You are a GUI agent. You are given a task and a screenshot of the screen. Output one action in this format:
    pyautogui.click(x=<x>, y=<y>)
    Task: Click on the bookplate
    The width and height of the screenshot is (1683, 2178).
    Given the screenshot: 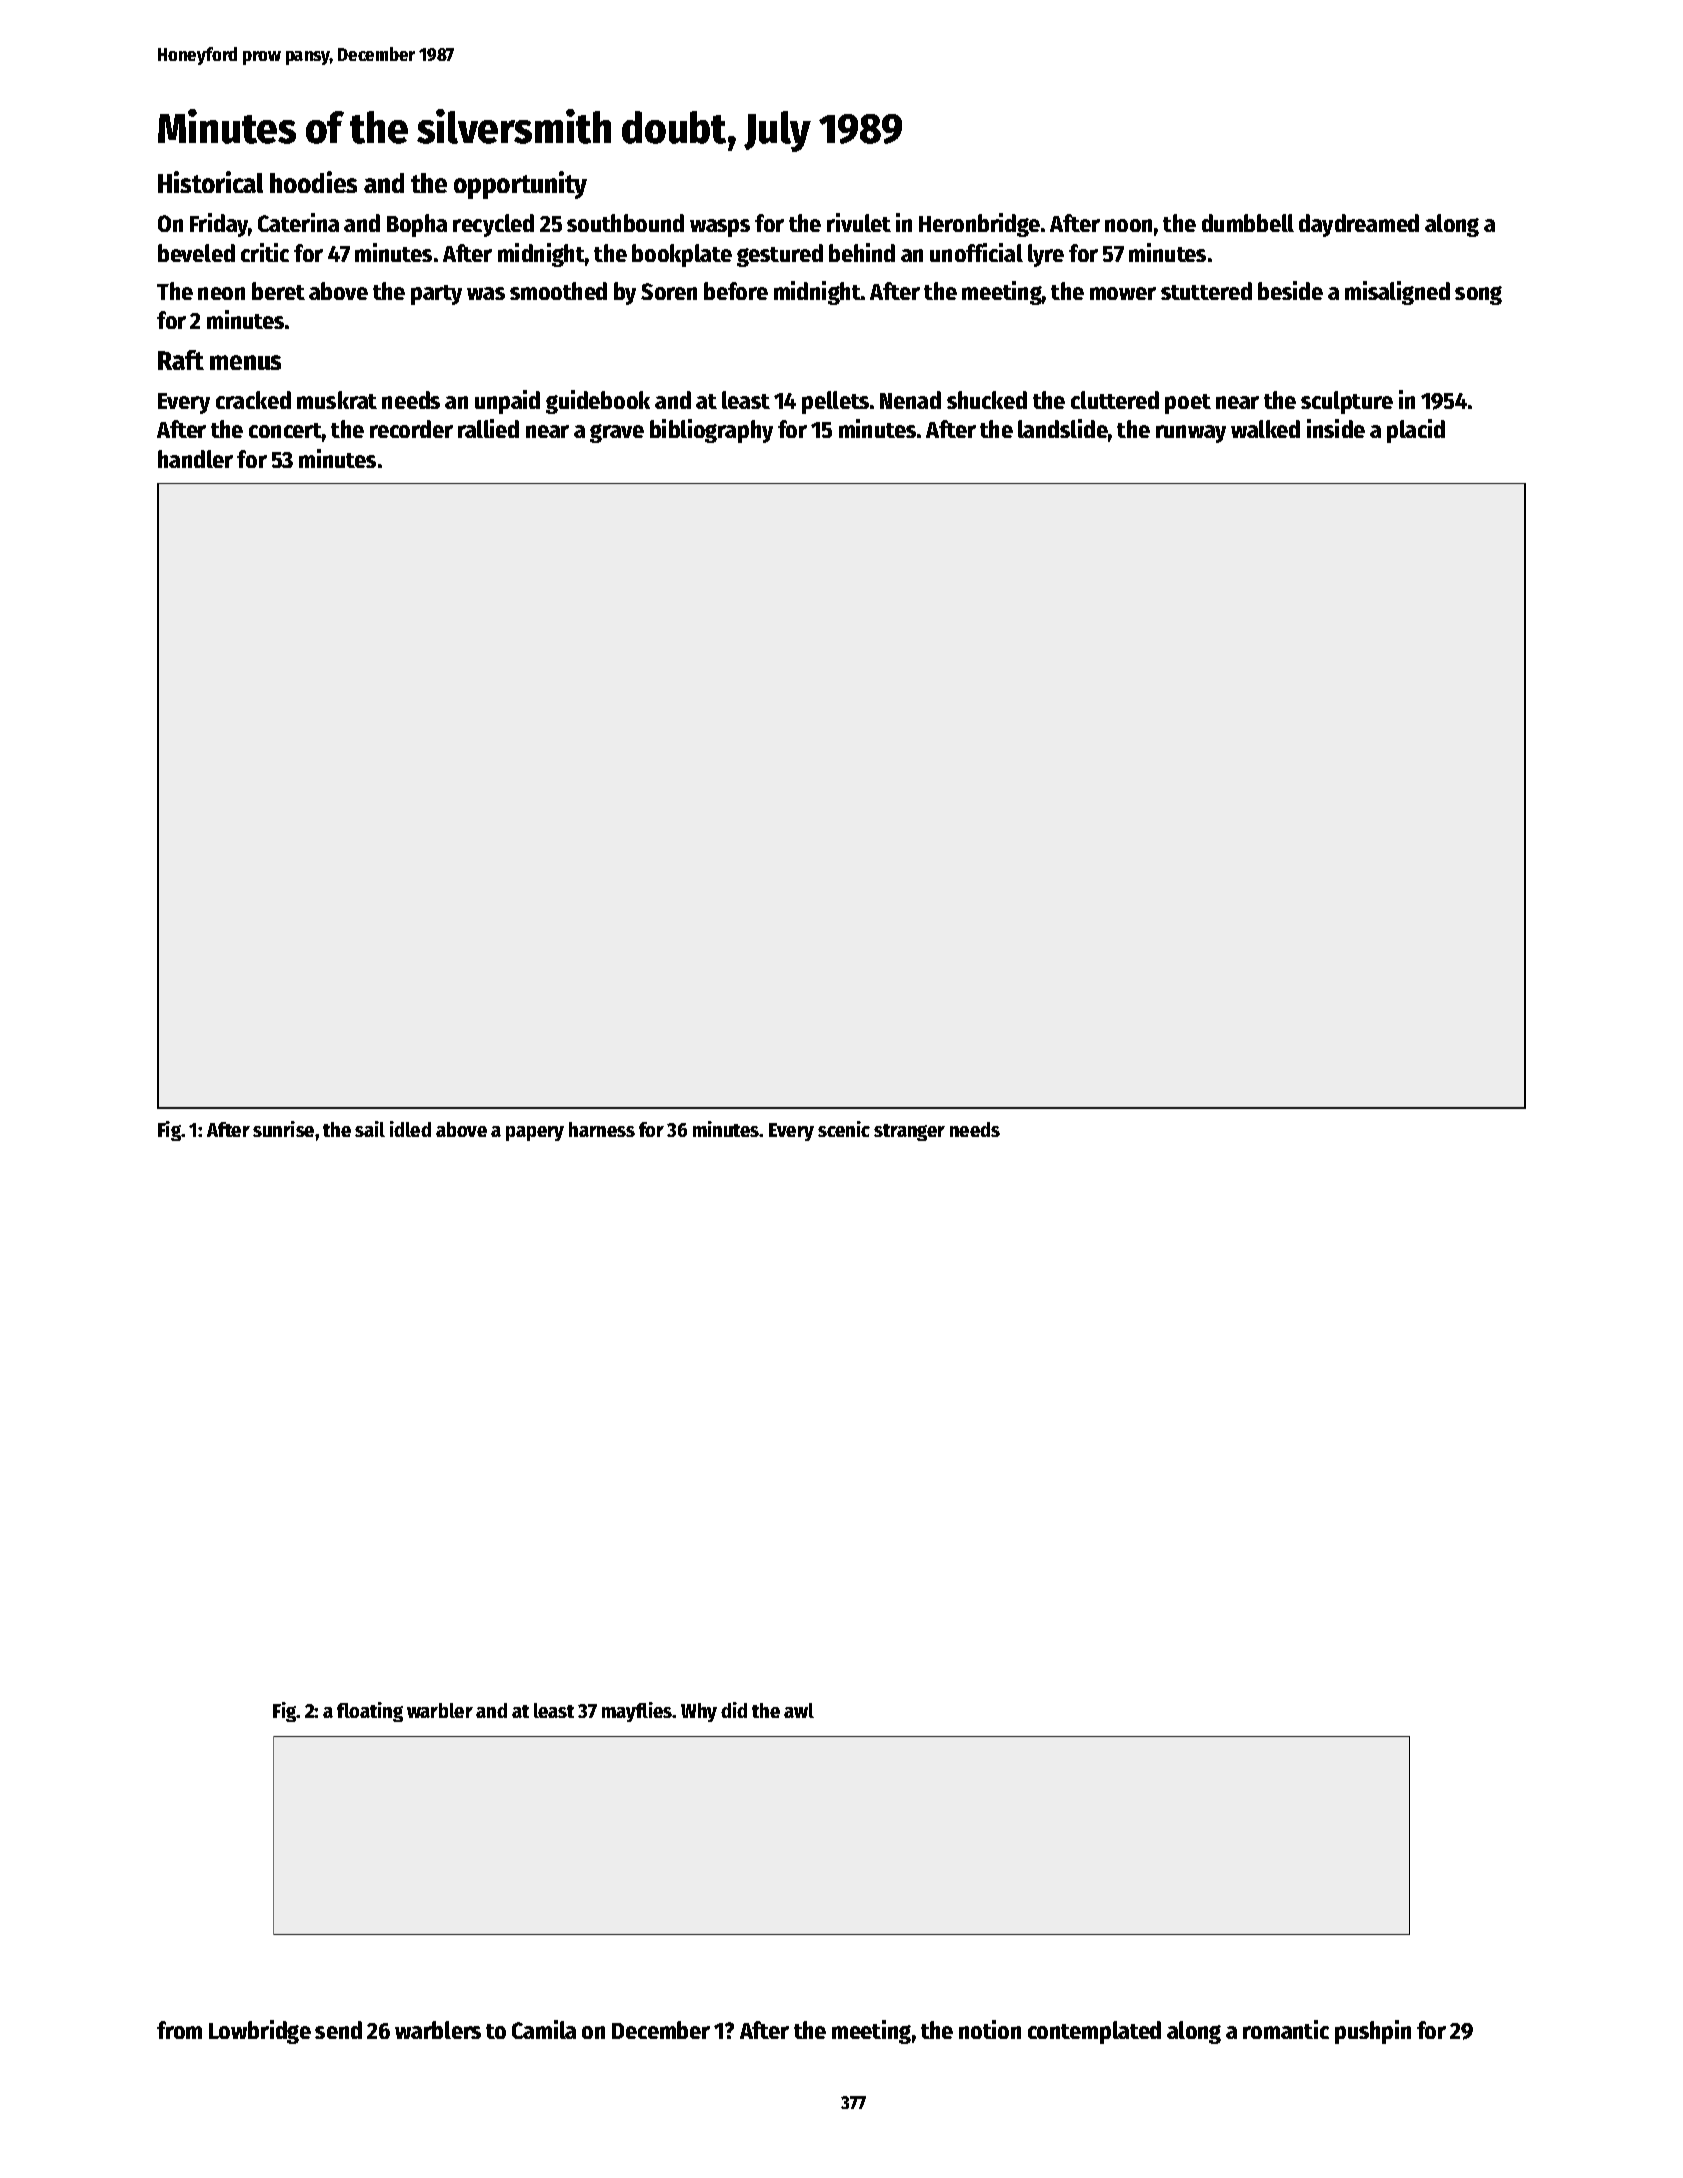 What is the action you would take?
    pyautogui.click(x=682, y=255)
